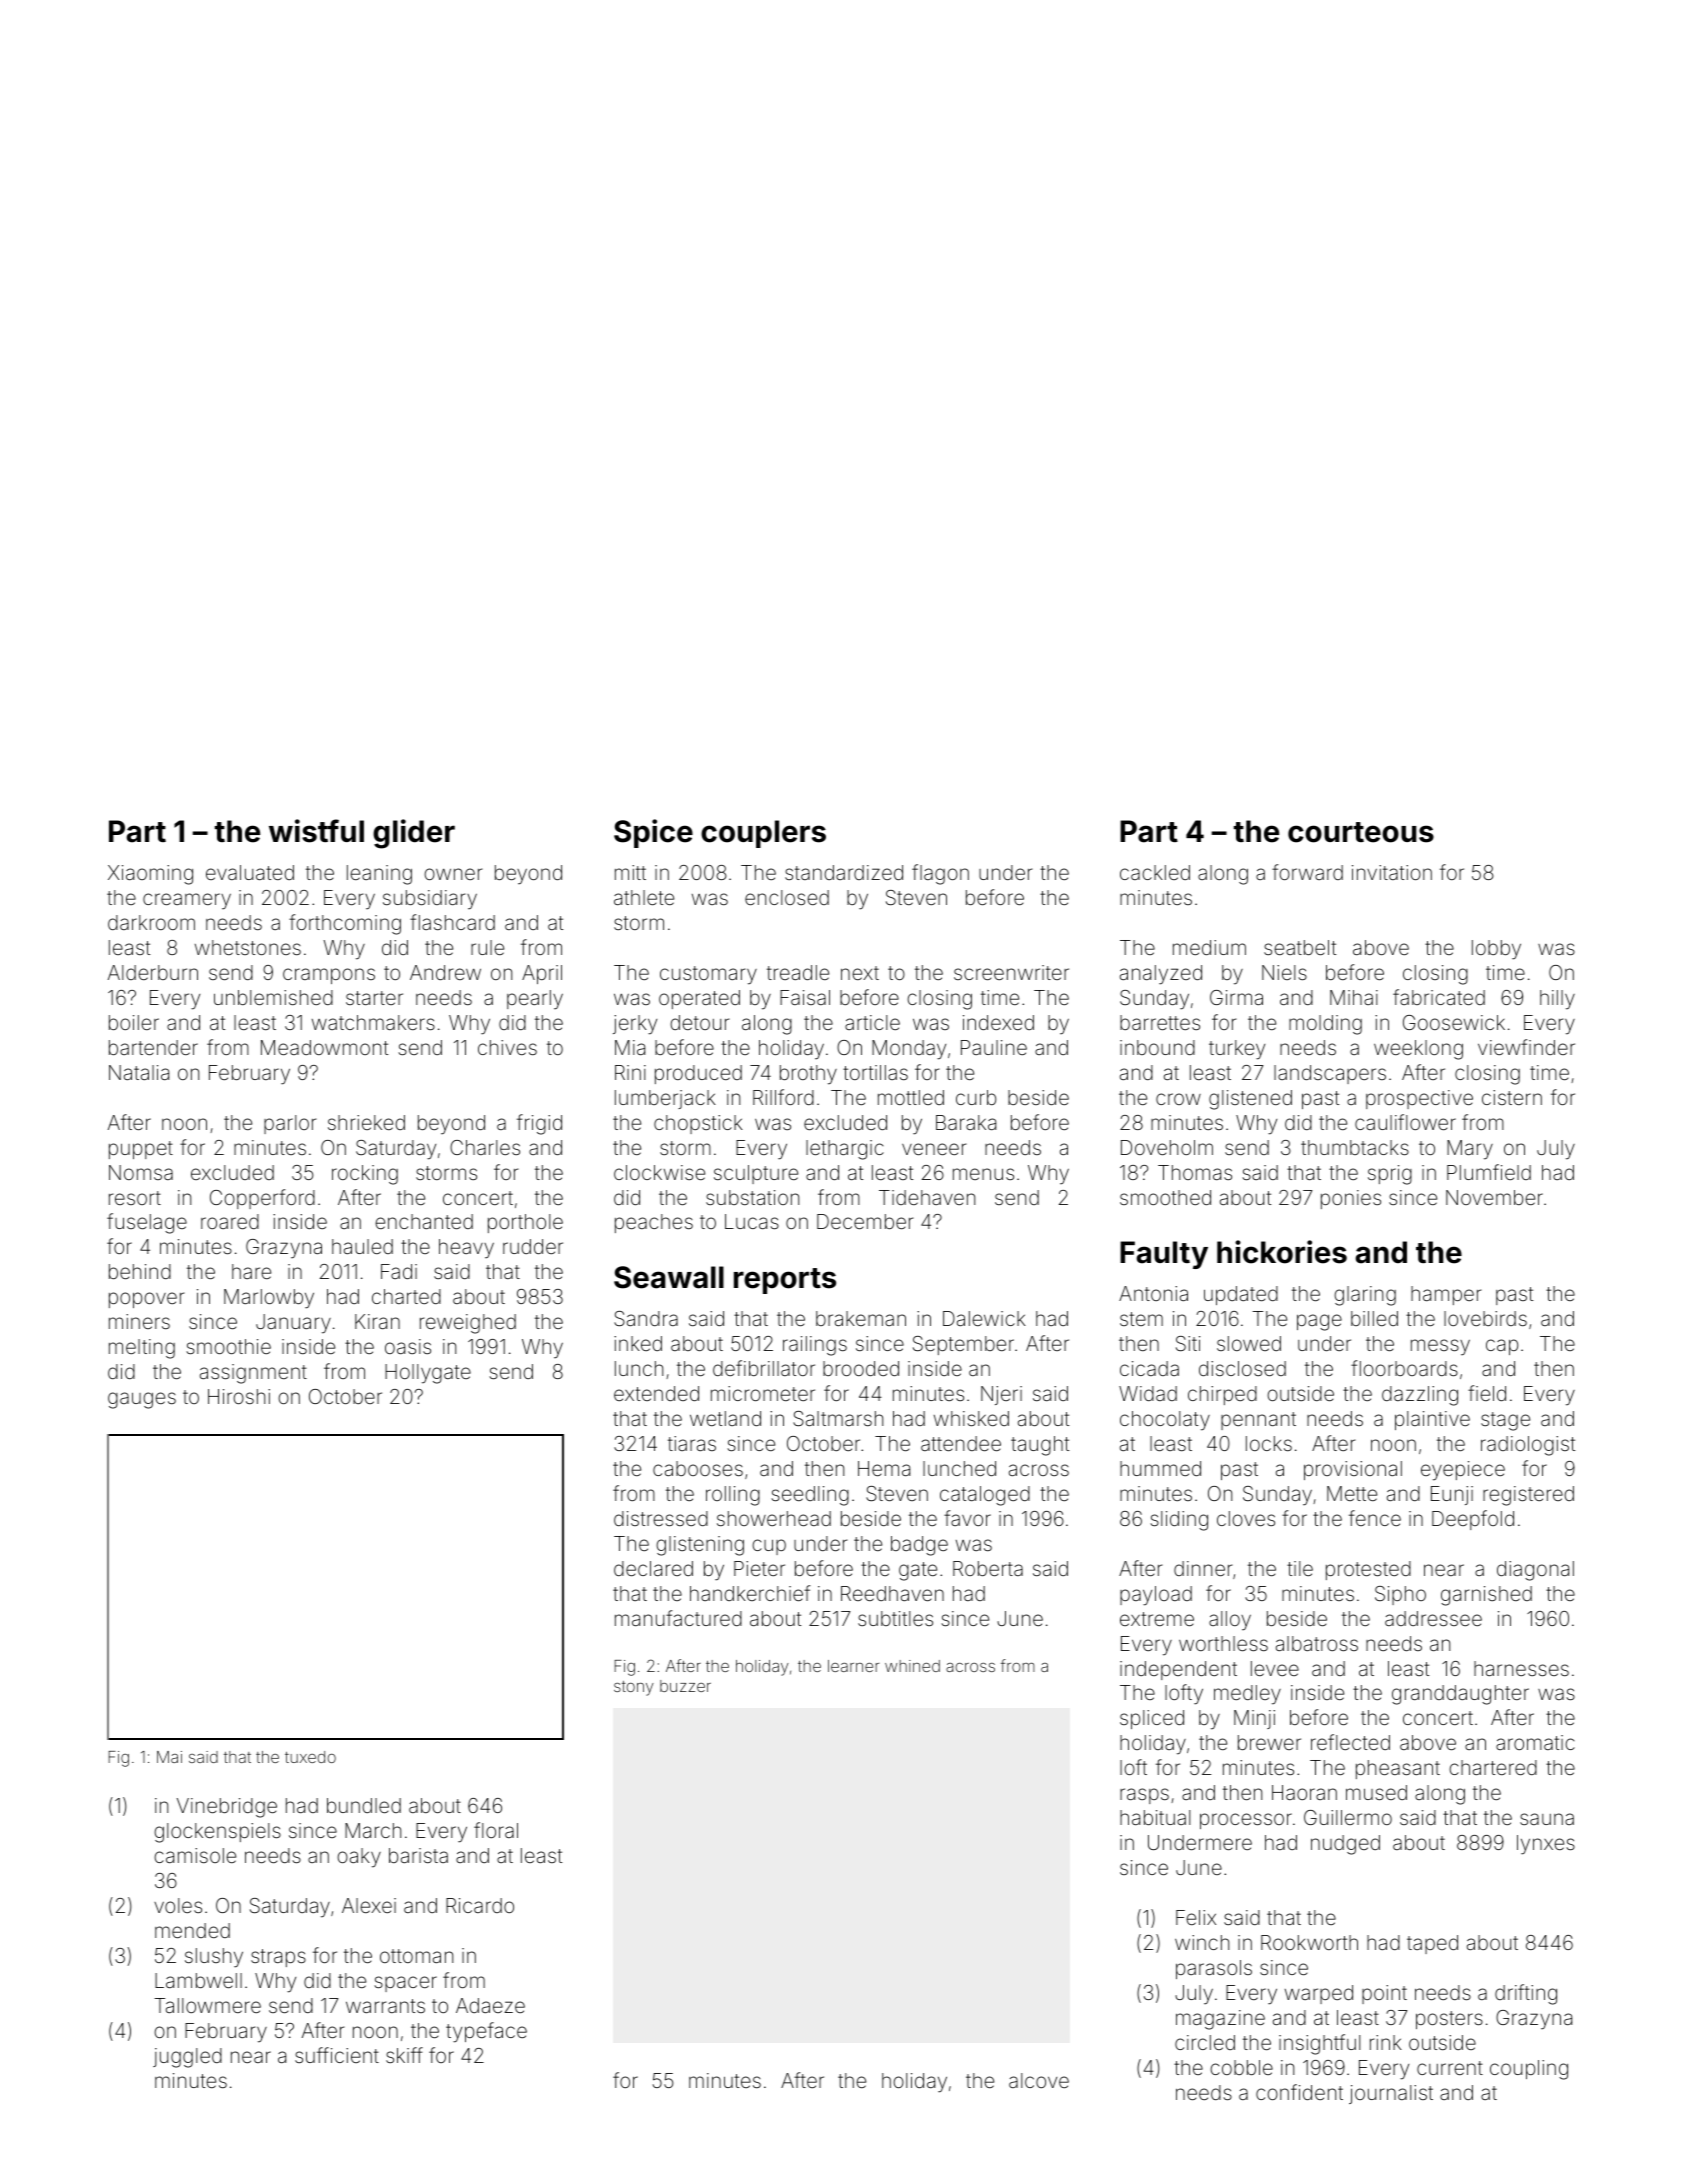 The width and height of the screenshot is (1683, 2178). I want to click on courteous, so click(1361, 832).
